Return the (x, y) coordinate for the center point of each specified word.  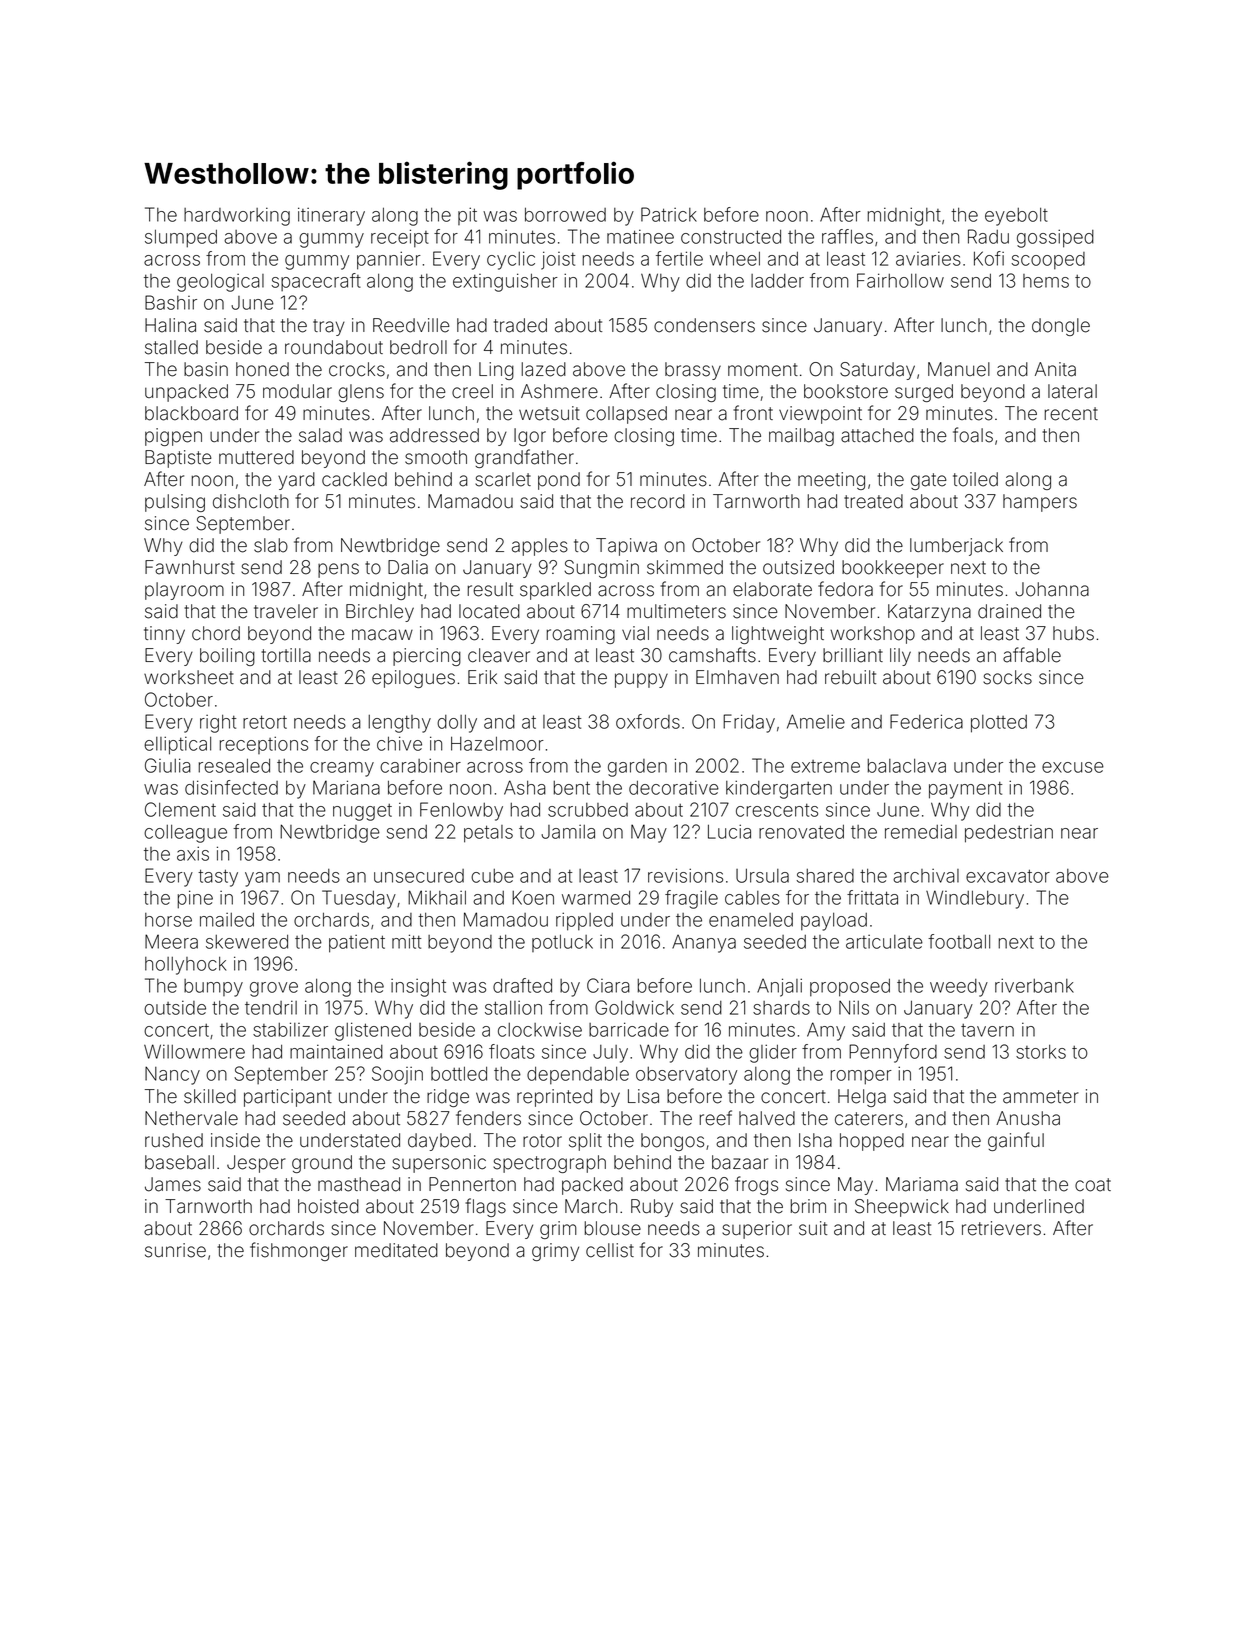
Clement (180, 809)
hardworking (237, 216)
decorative (674, 787)
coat (1093, 1185)
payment (965, 790)
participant (288, 1098)
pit (467, 216)
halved (767, 1118)
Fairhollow (900, 280)
